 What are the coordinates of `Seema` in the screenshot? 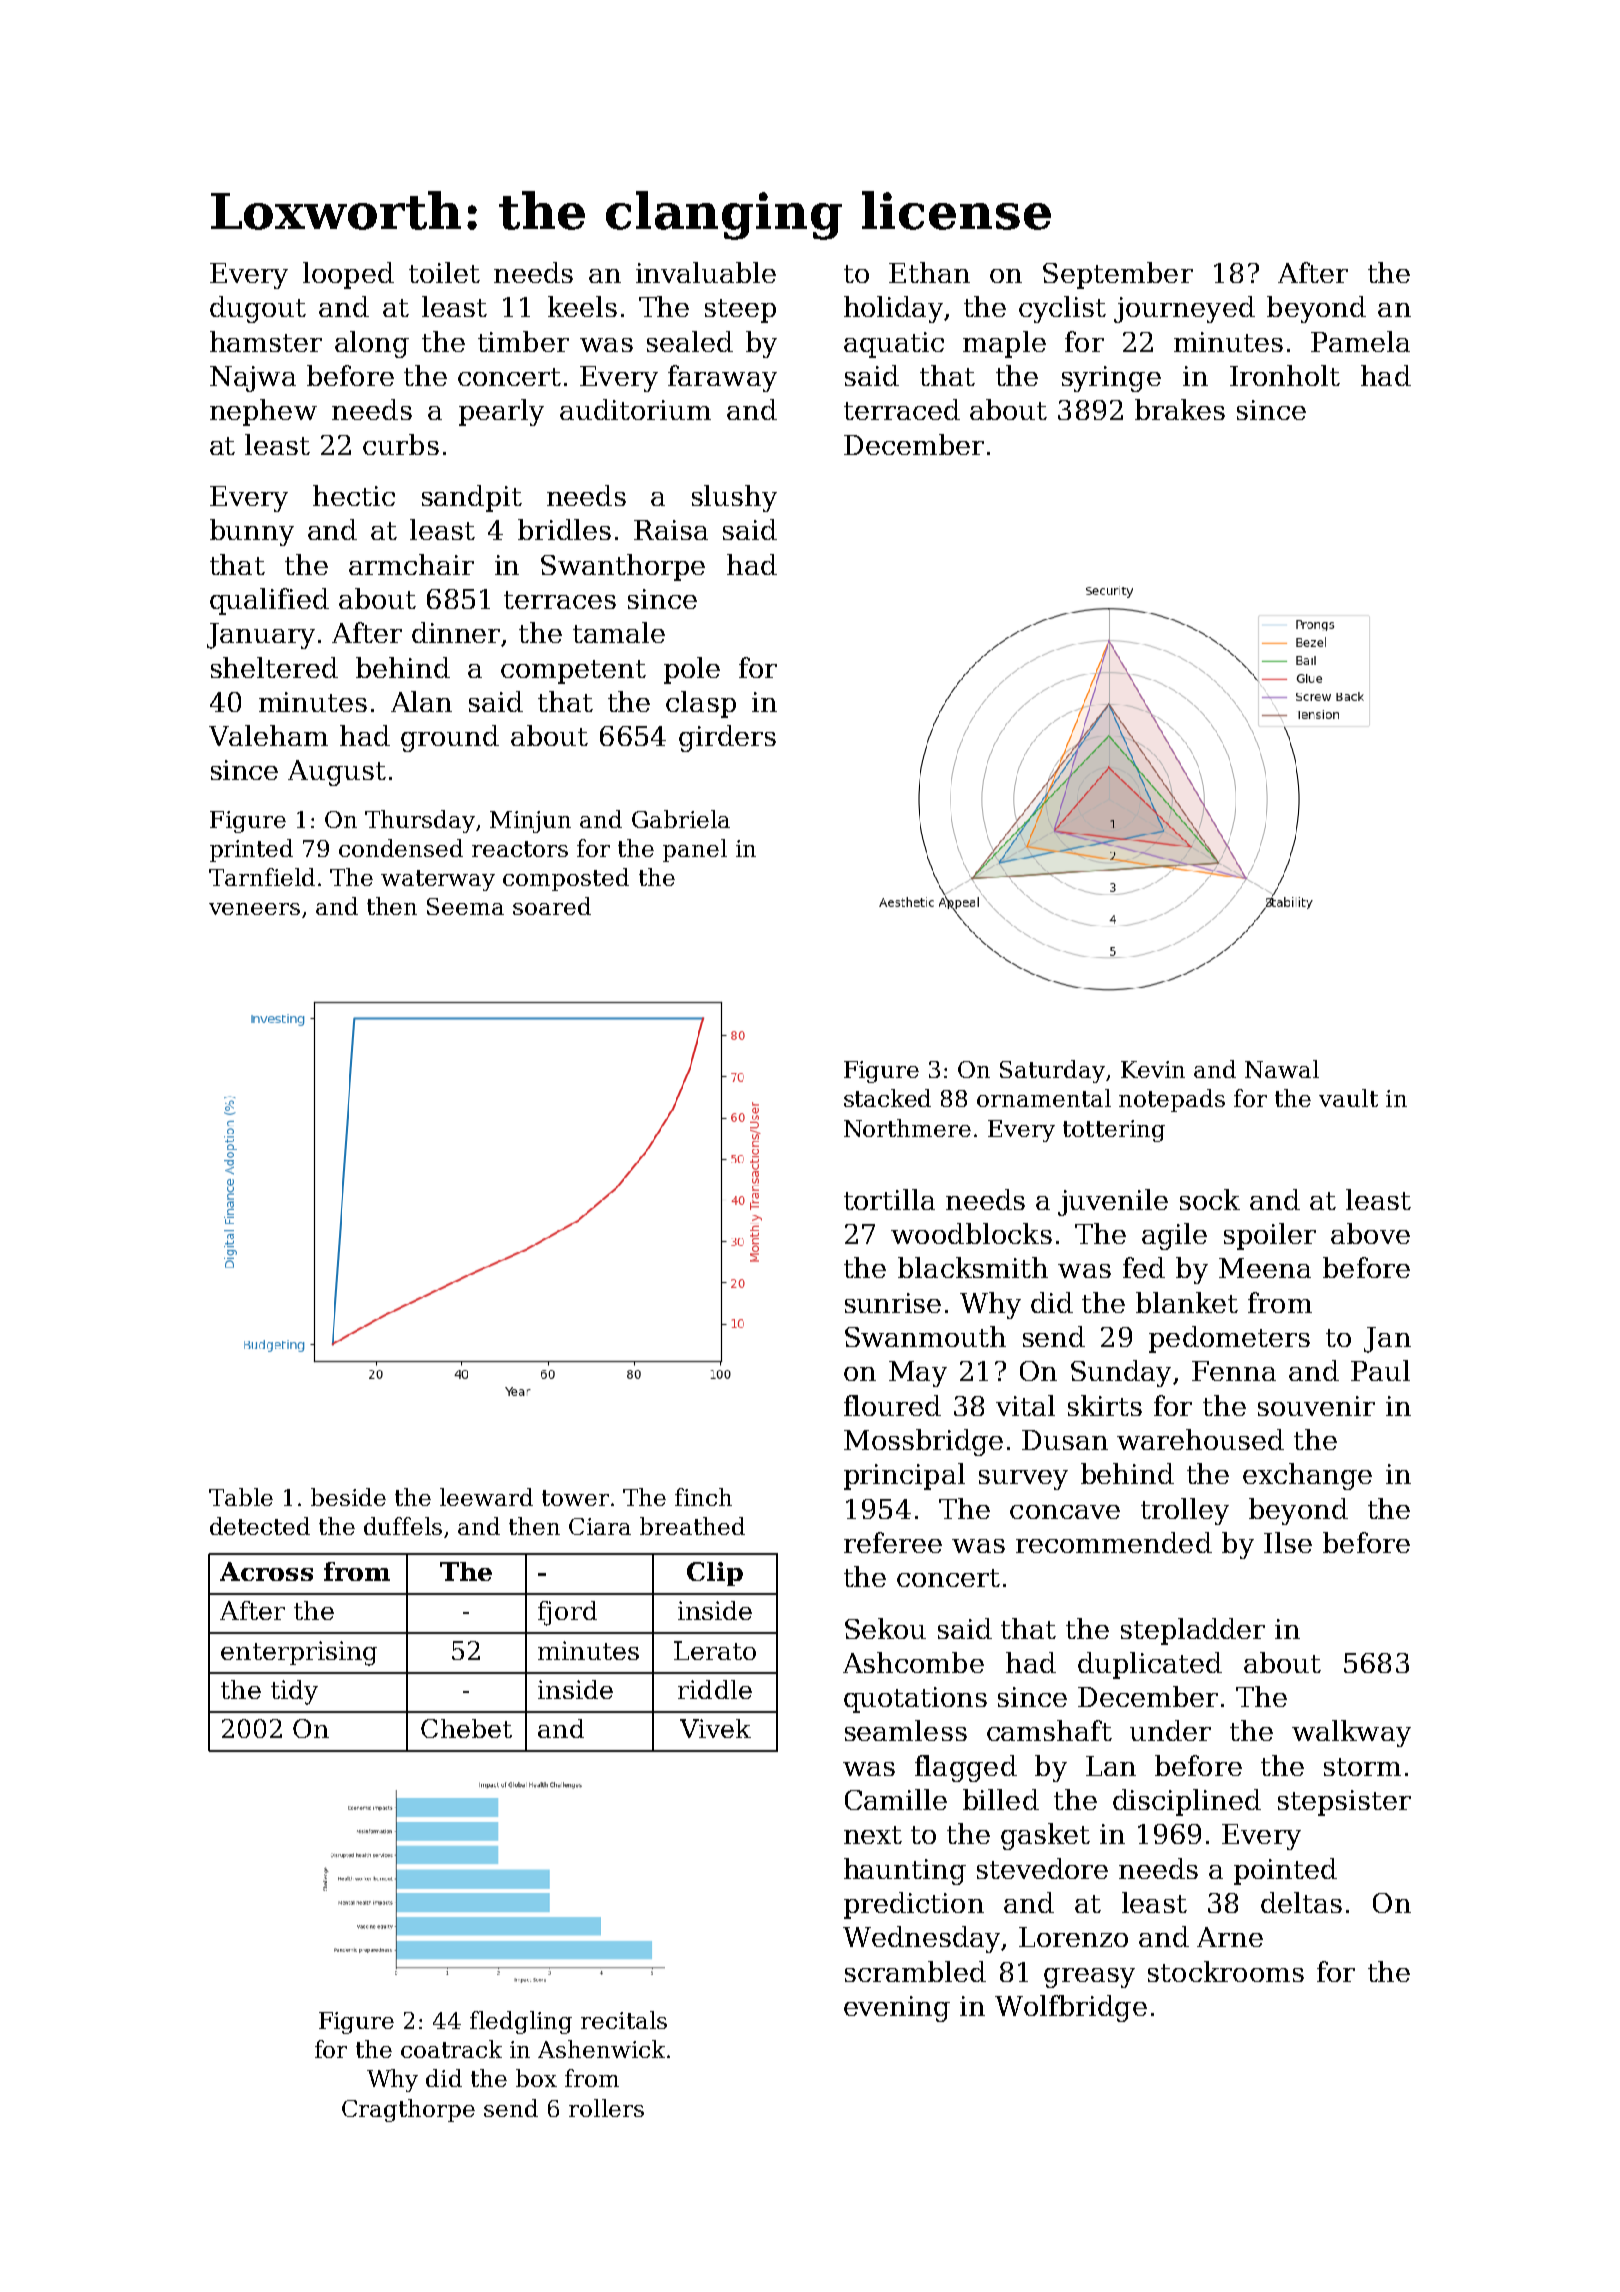 It's located at (465, 906).
